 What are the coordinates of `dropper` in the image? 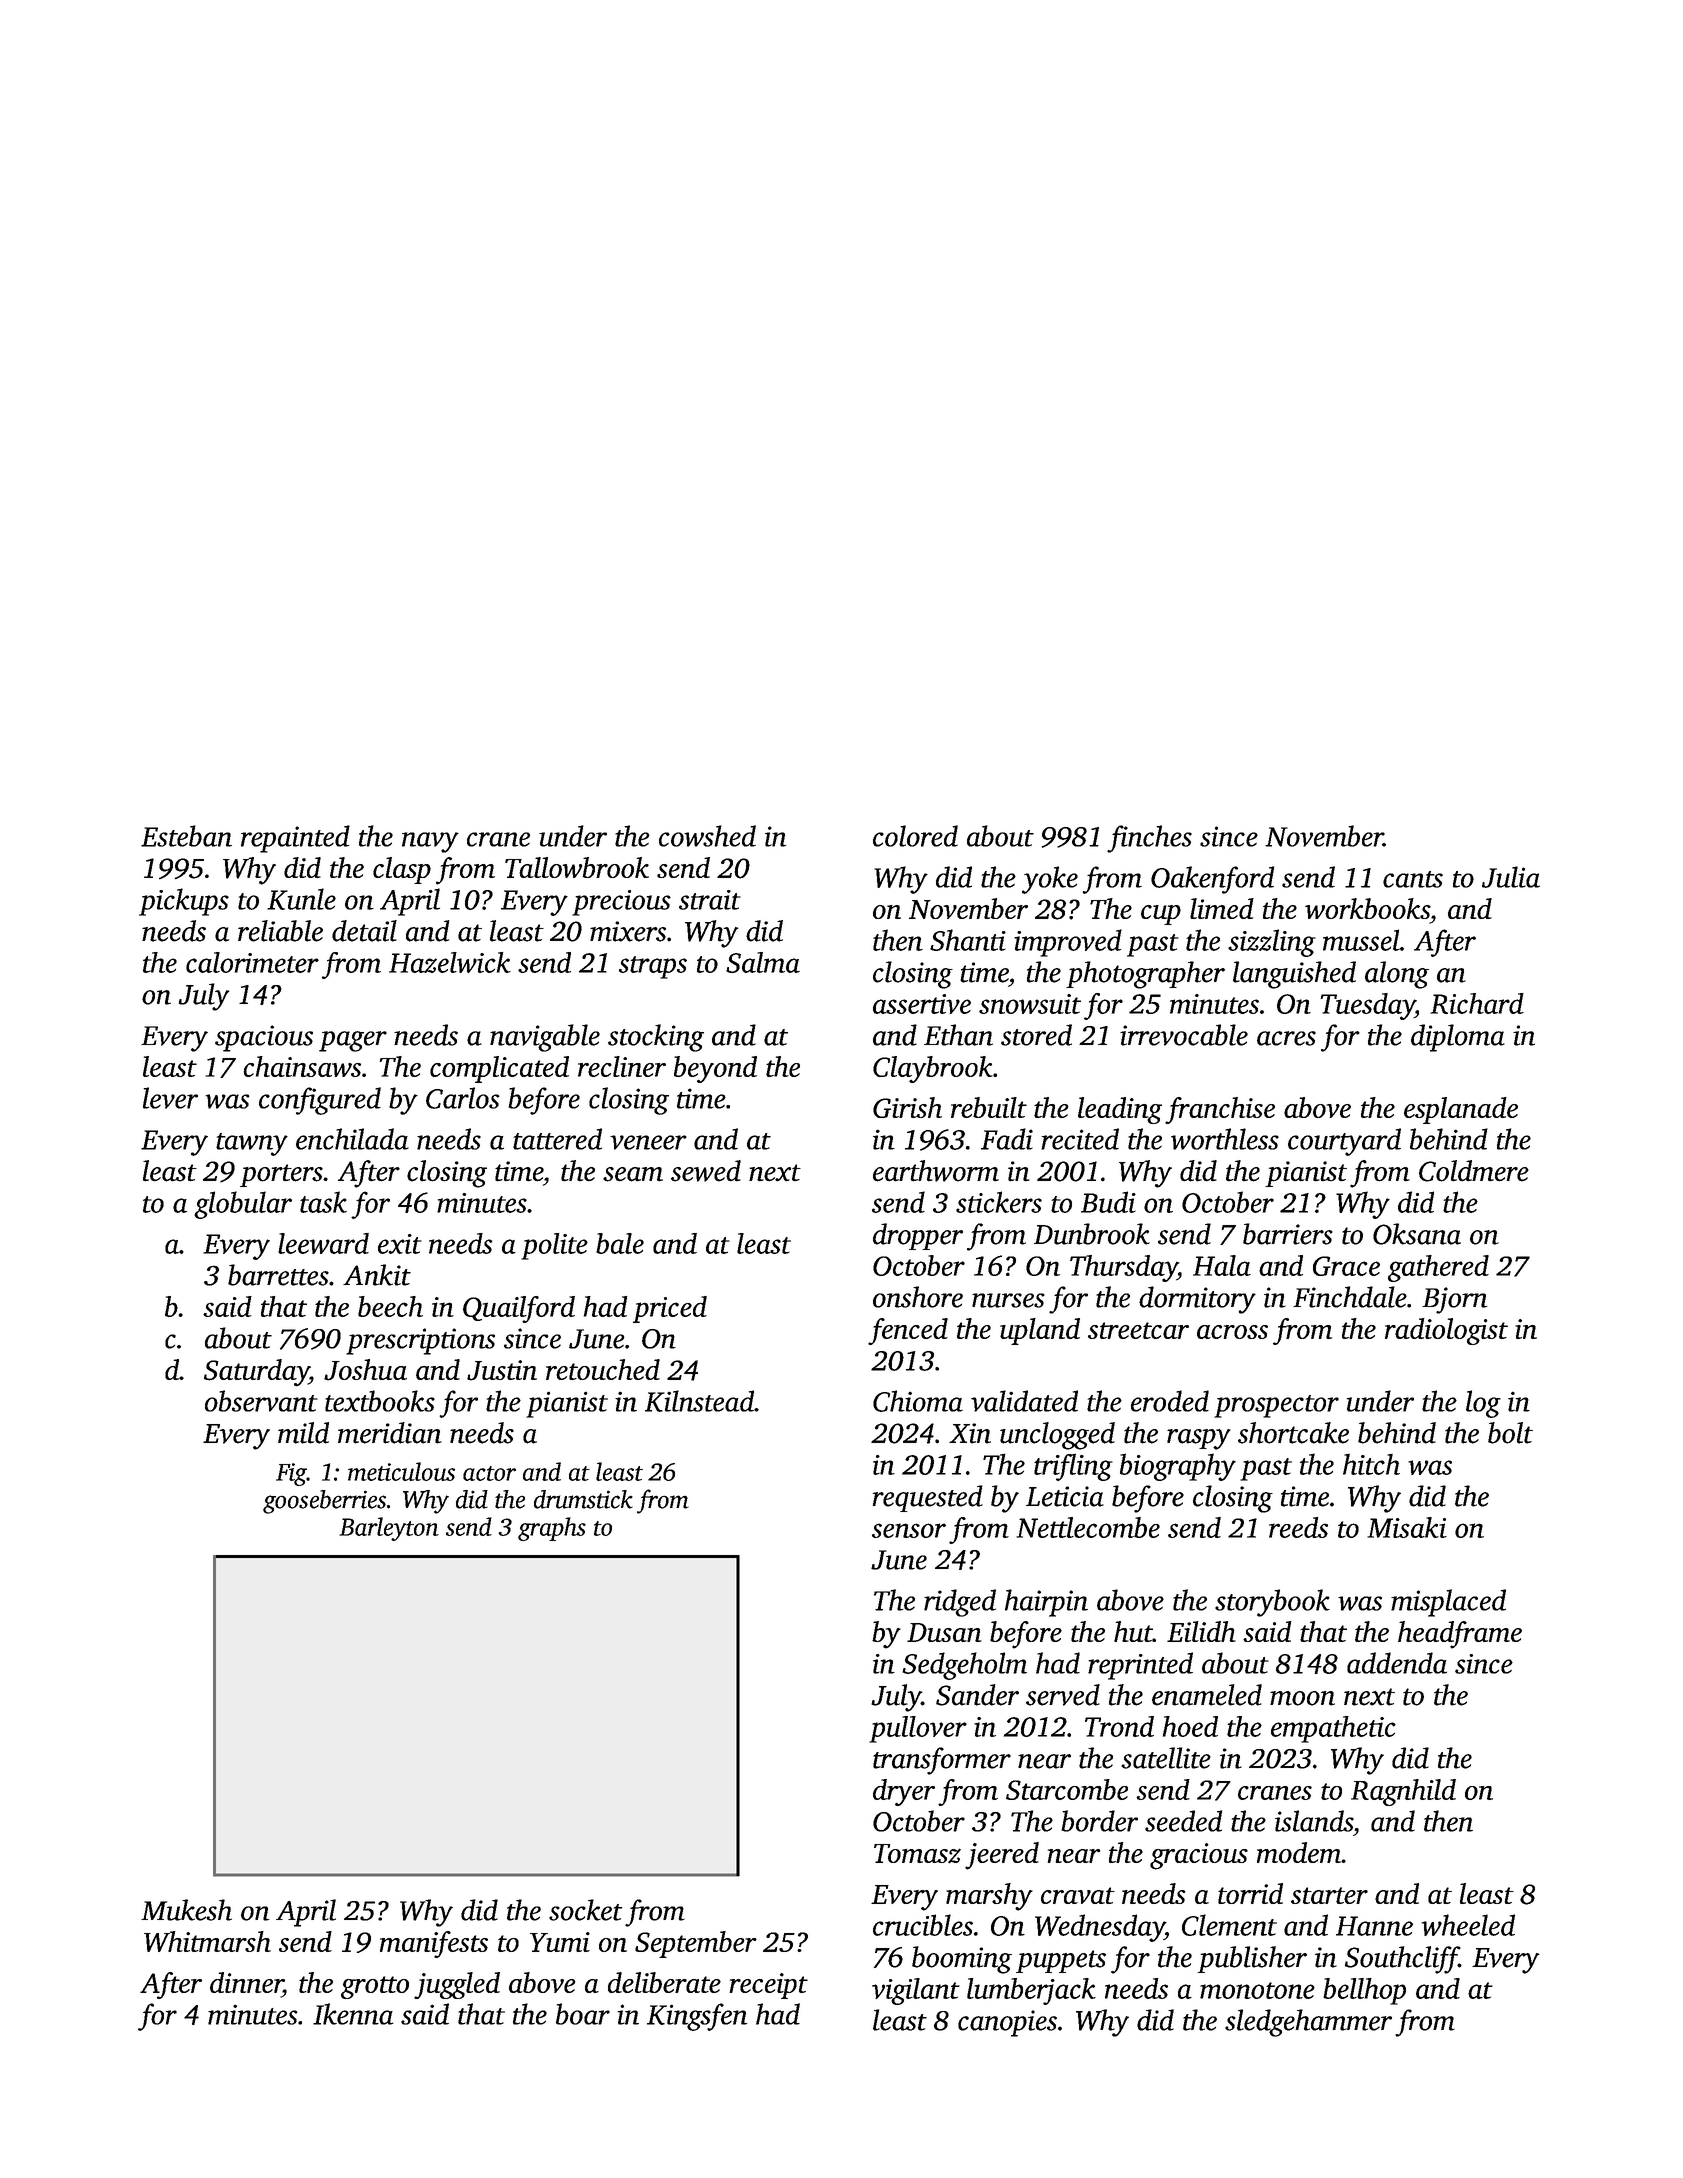 It's located at (918, 1236).
